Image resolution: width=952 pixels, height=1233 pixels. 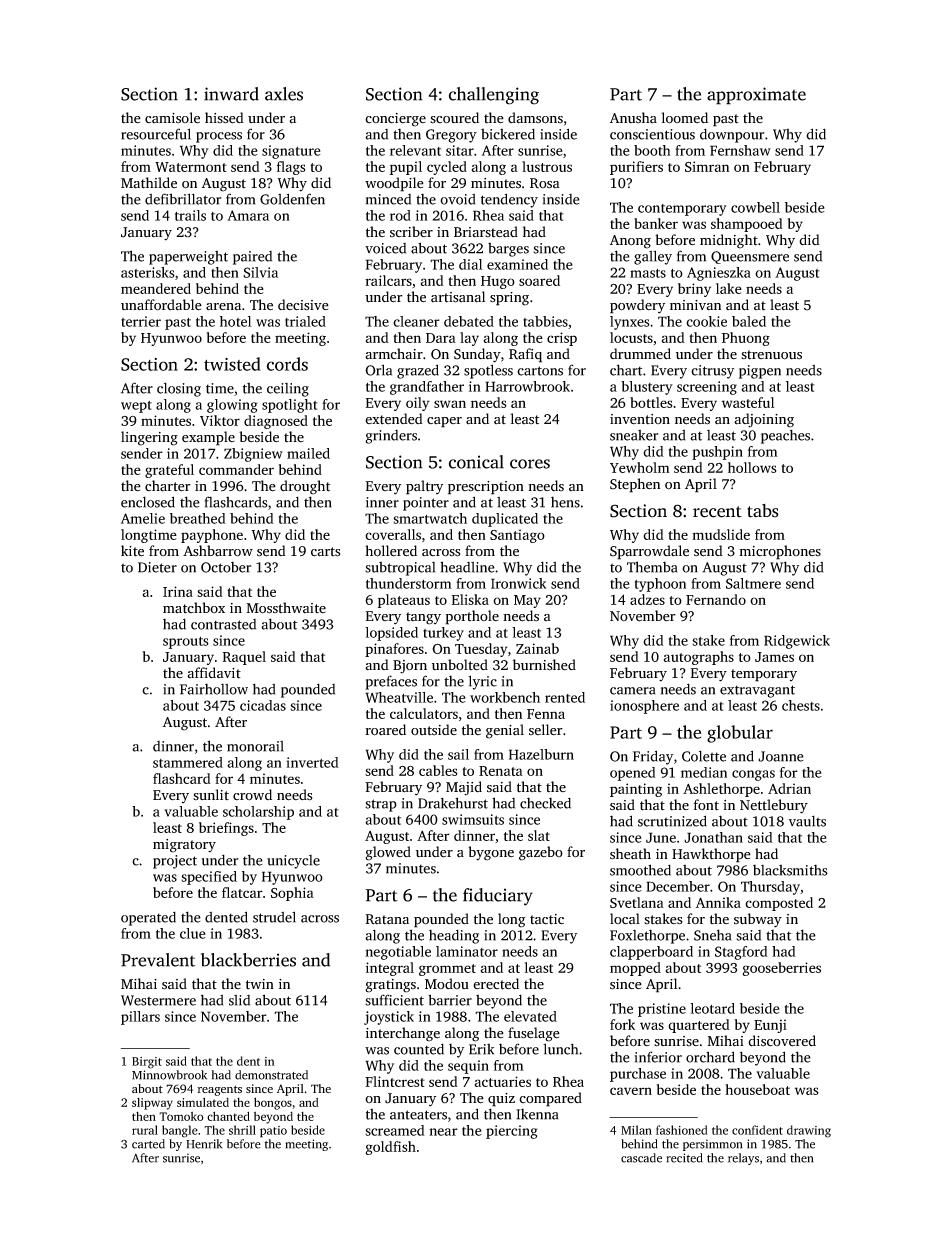 I want to click on congas, so click(x=753, y=775).
